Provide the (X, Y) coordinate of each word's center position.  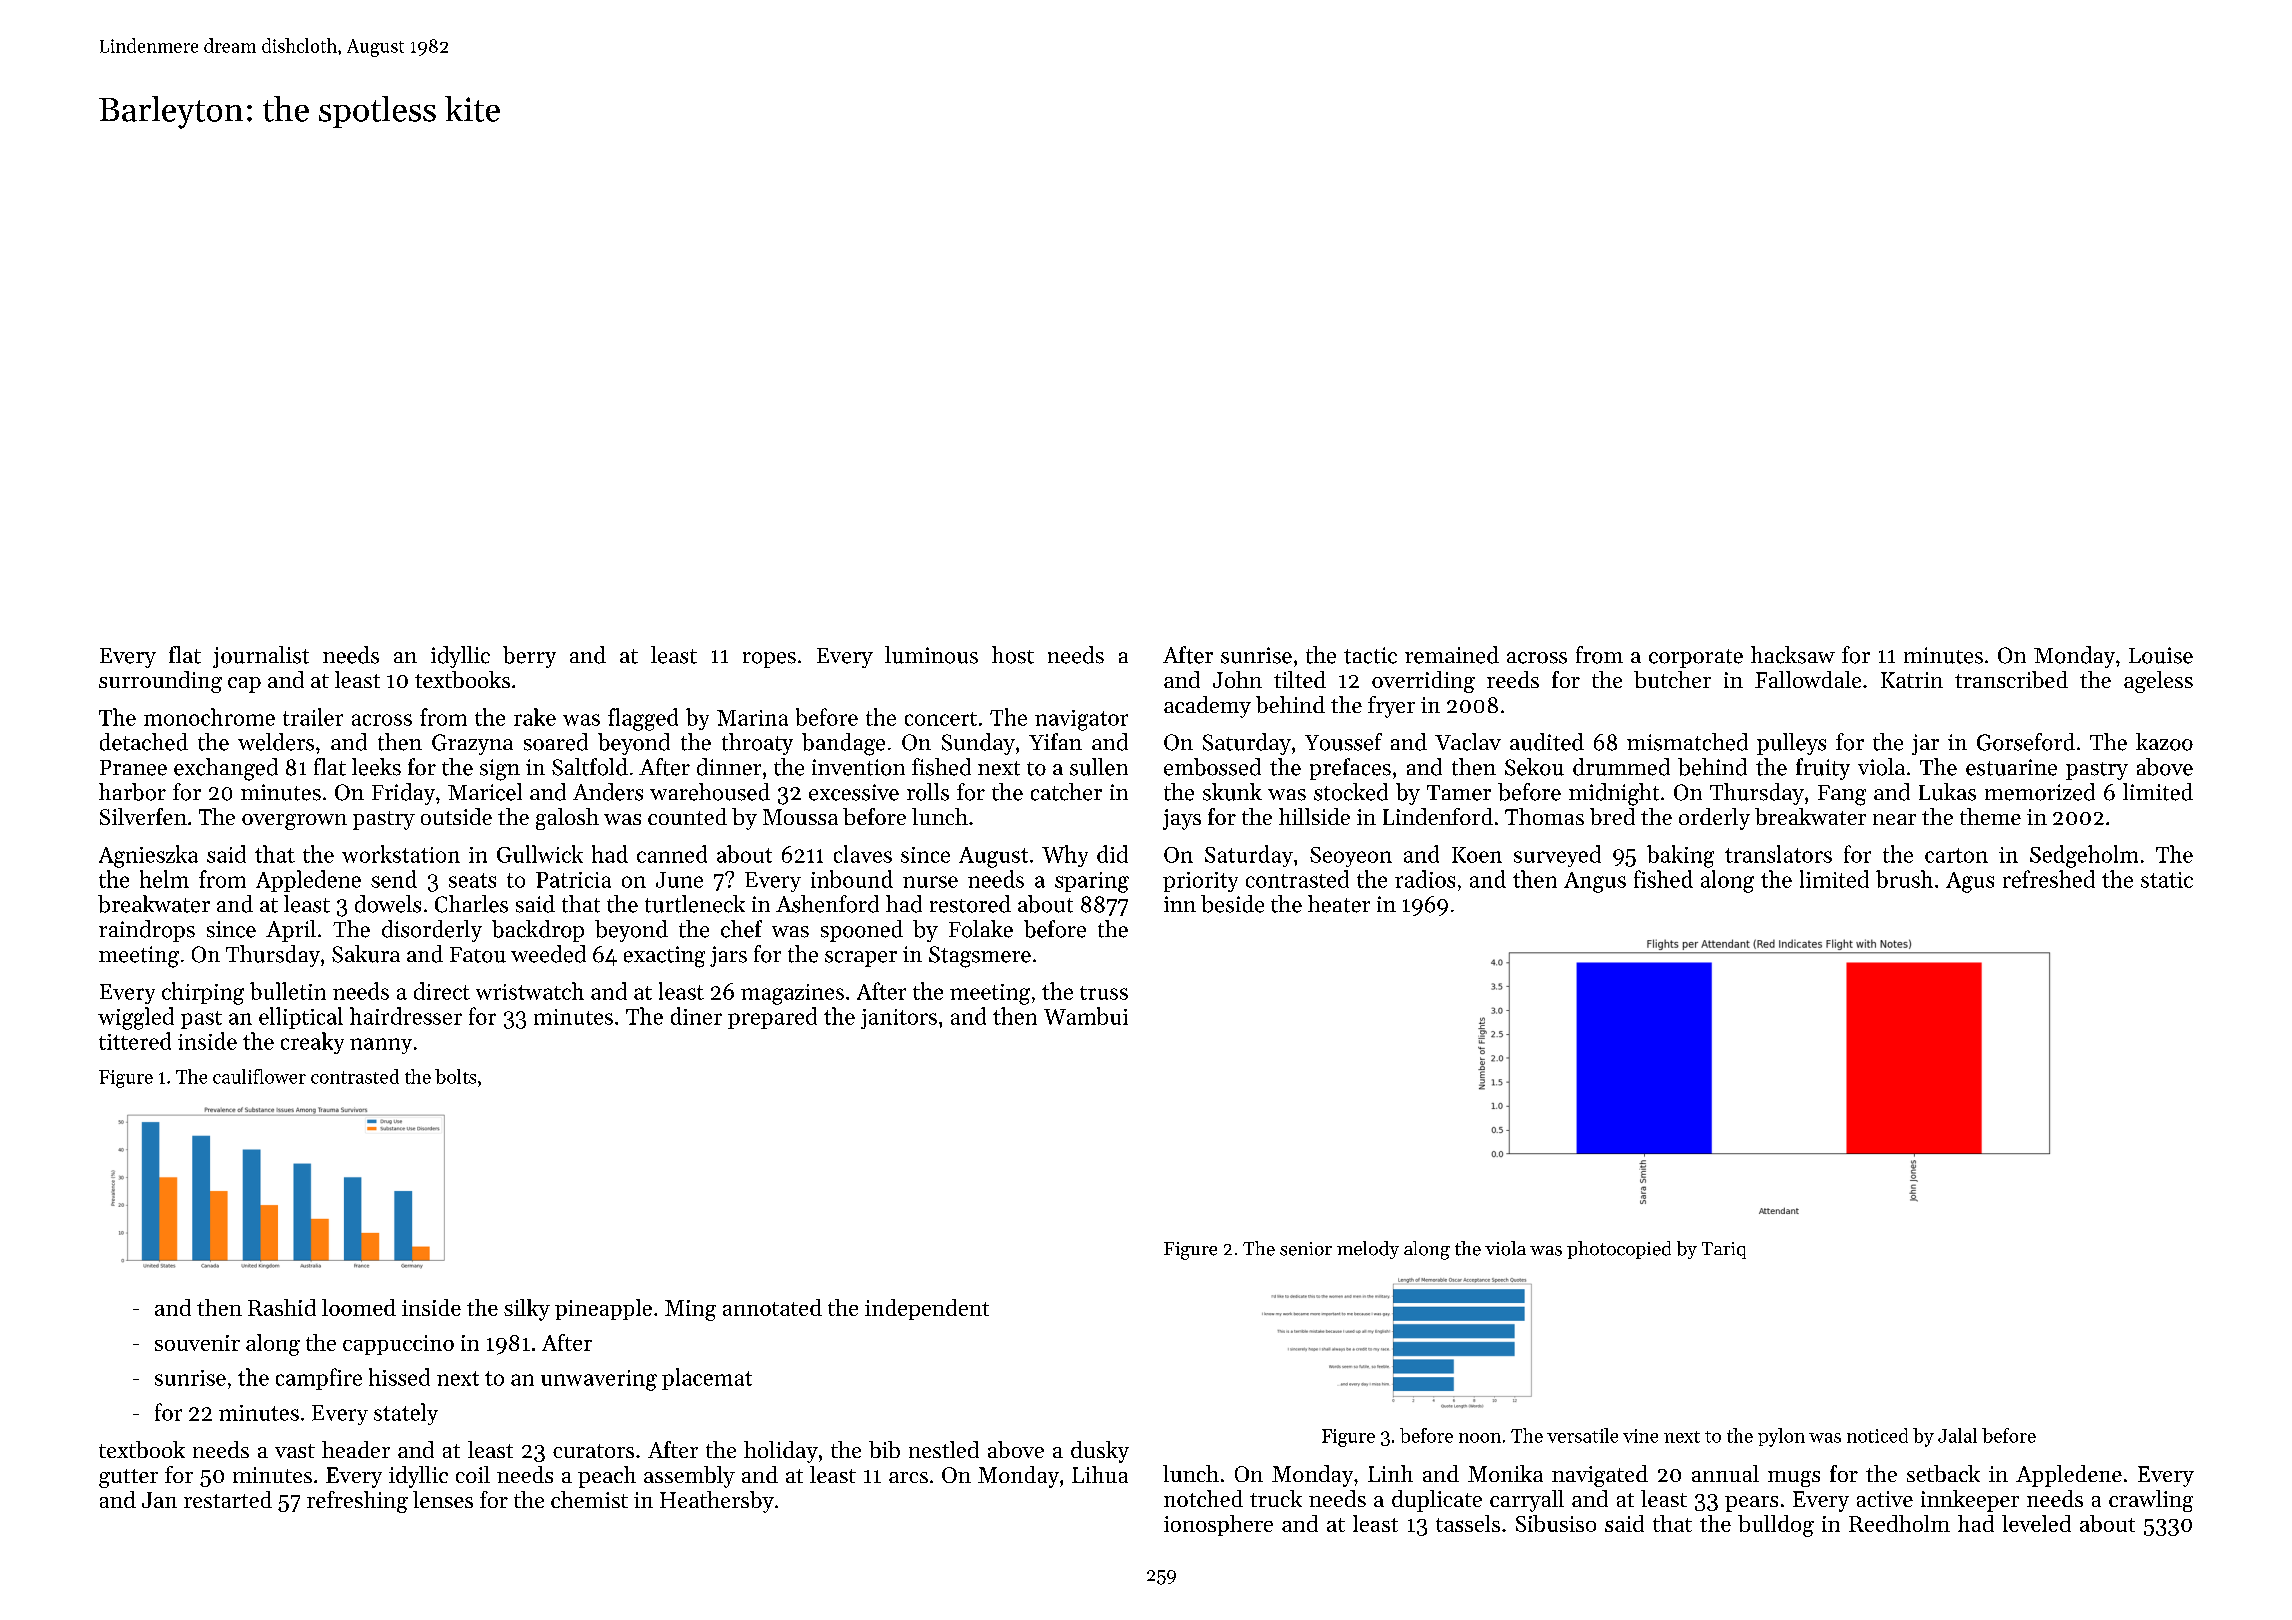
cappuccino (398, 1345)
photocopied (1619, 1250)
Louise (2161, 655)
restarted (228, 1499)
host (1013, 655)
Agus (1970, 882)
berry (529, 657)
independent (927, 1309)
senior (1306, 1249)
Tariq (1724, 1250)
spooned (862, 931)
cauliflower (259, 1076)
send (394, 879)
